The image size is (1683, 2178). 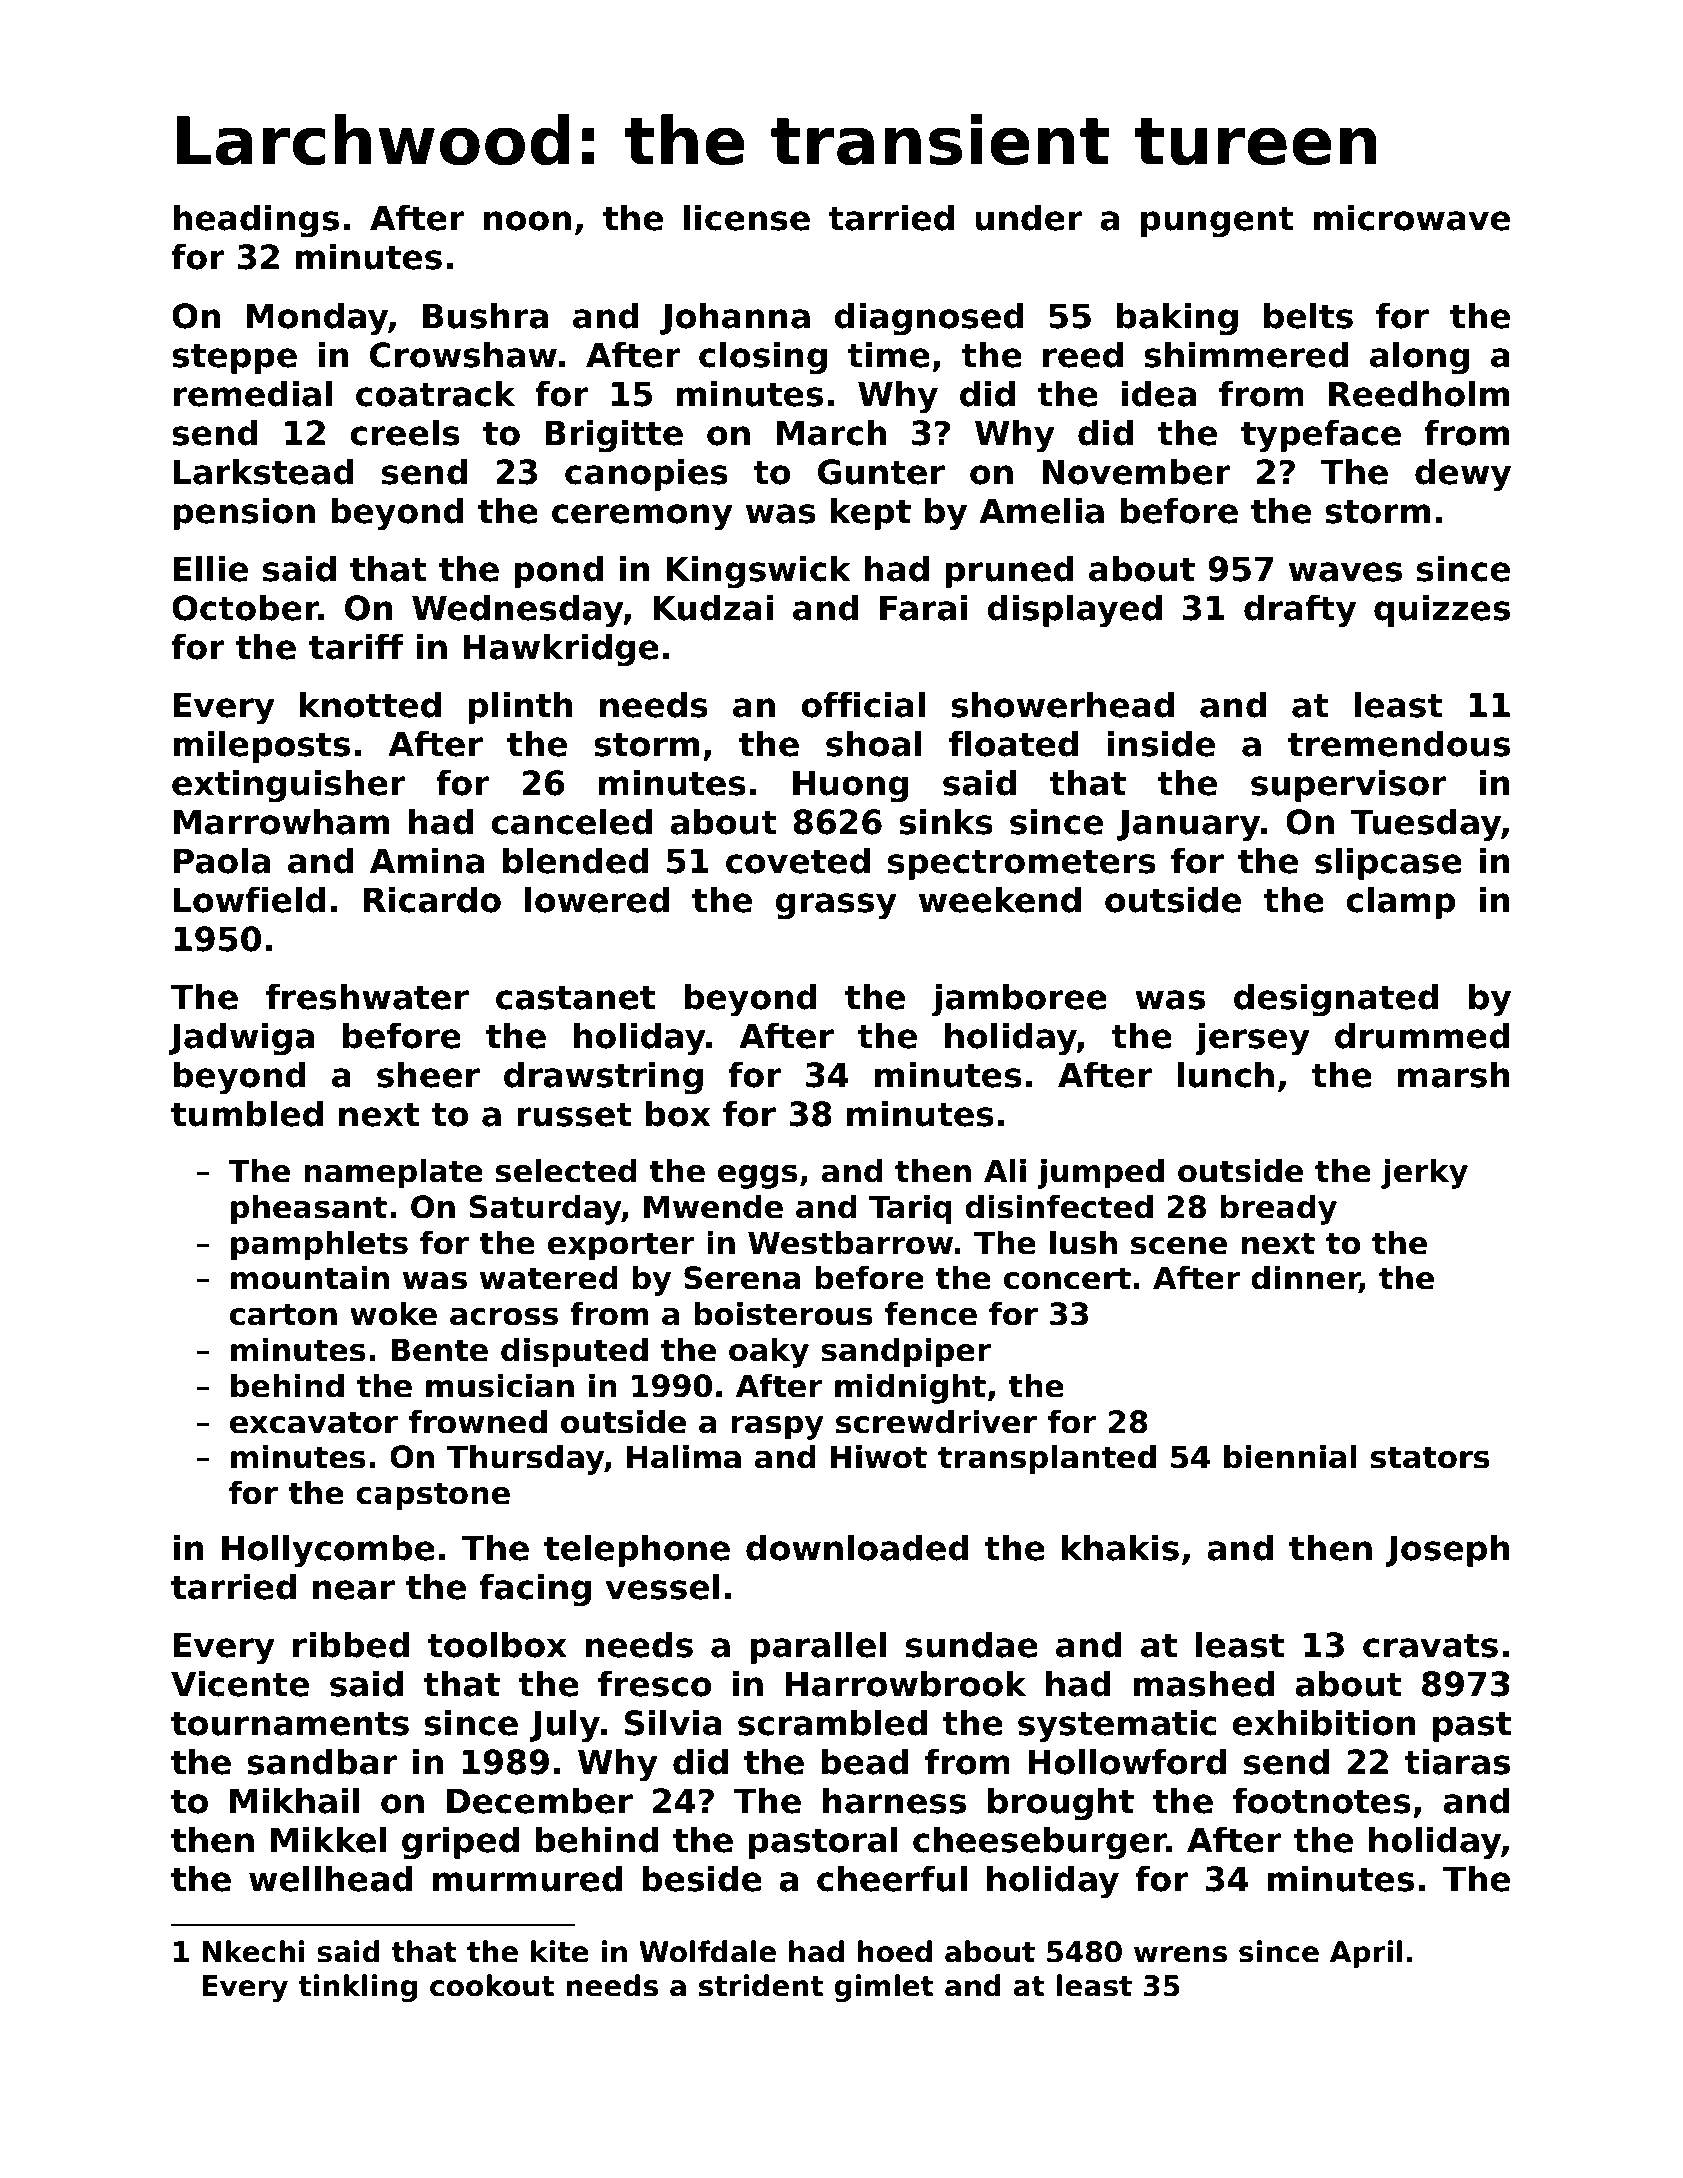 What do you see at coordinates (1322, 1800) in the image?
I see `footnotes` at bounding box center [1322, 1800].
